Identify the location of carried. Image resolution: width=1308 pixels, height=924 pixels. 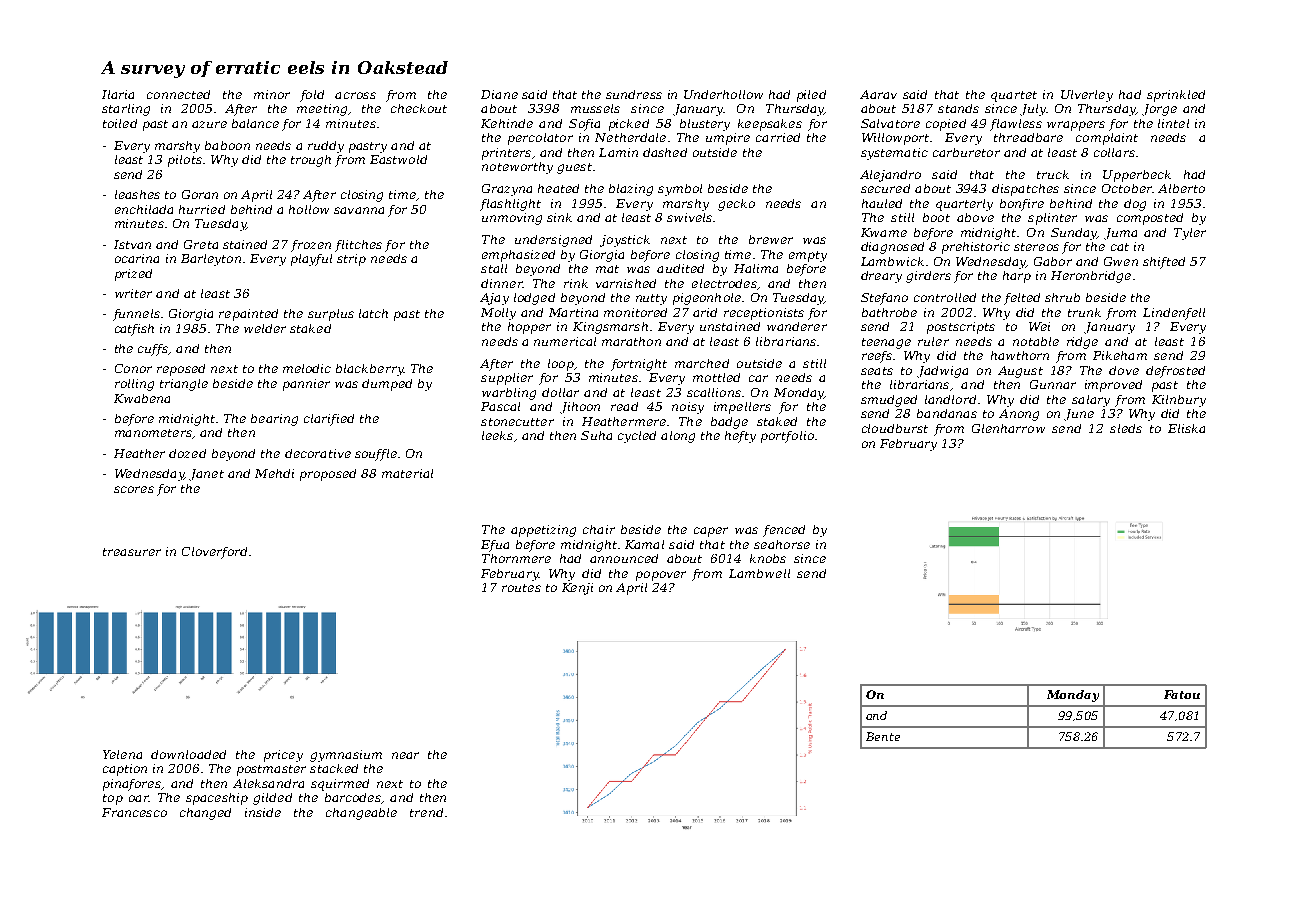
(778, 137).
